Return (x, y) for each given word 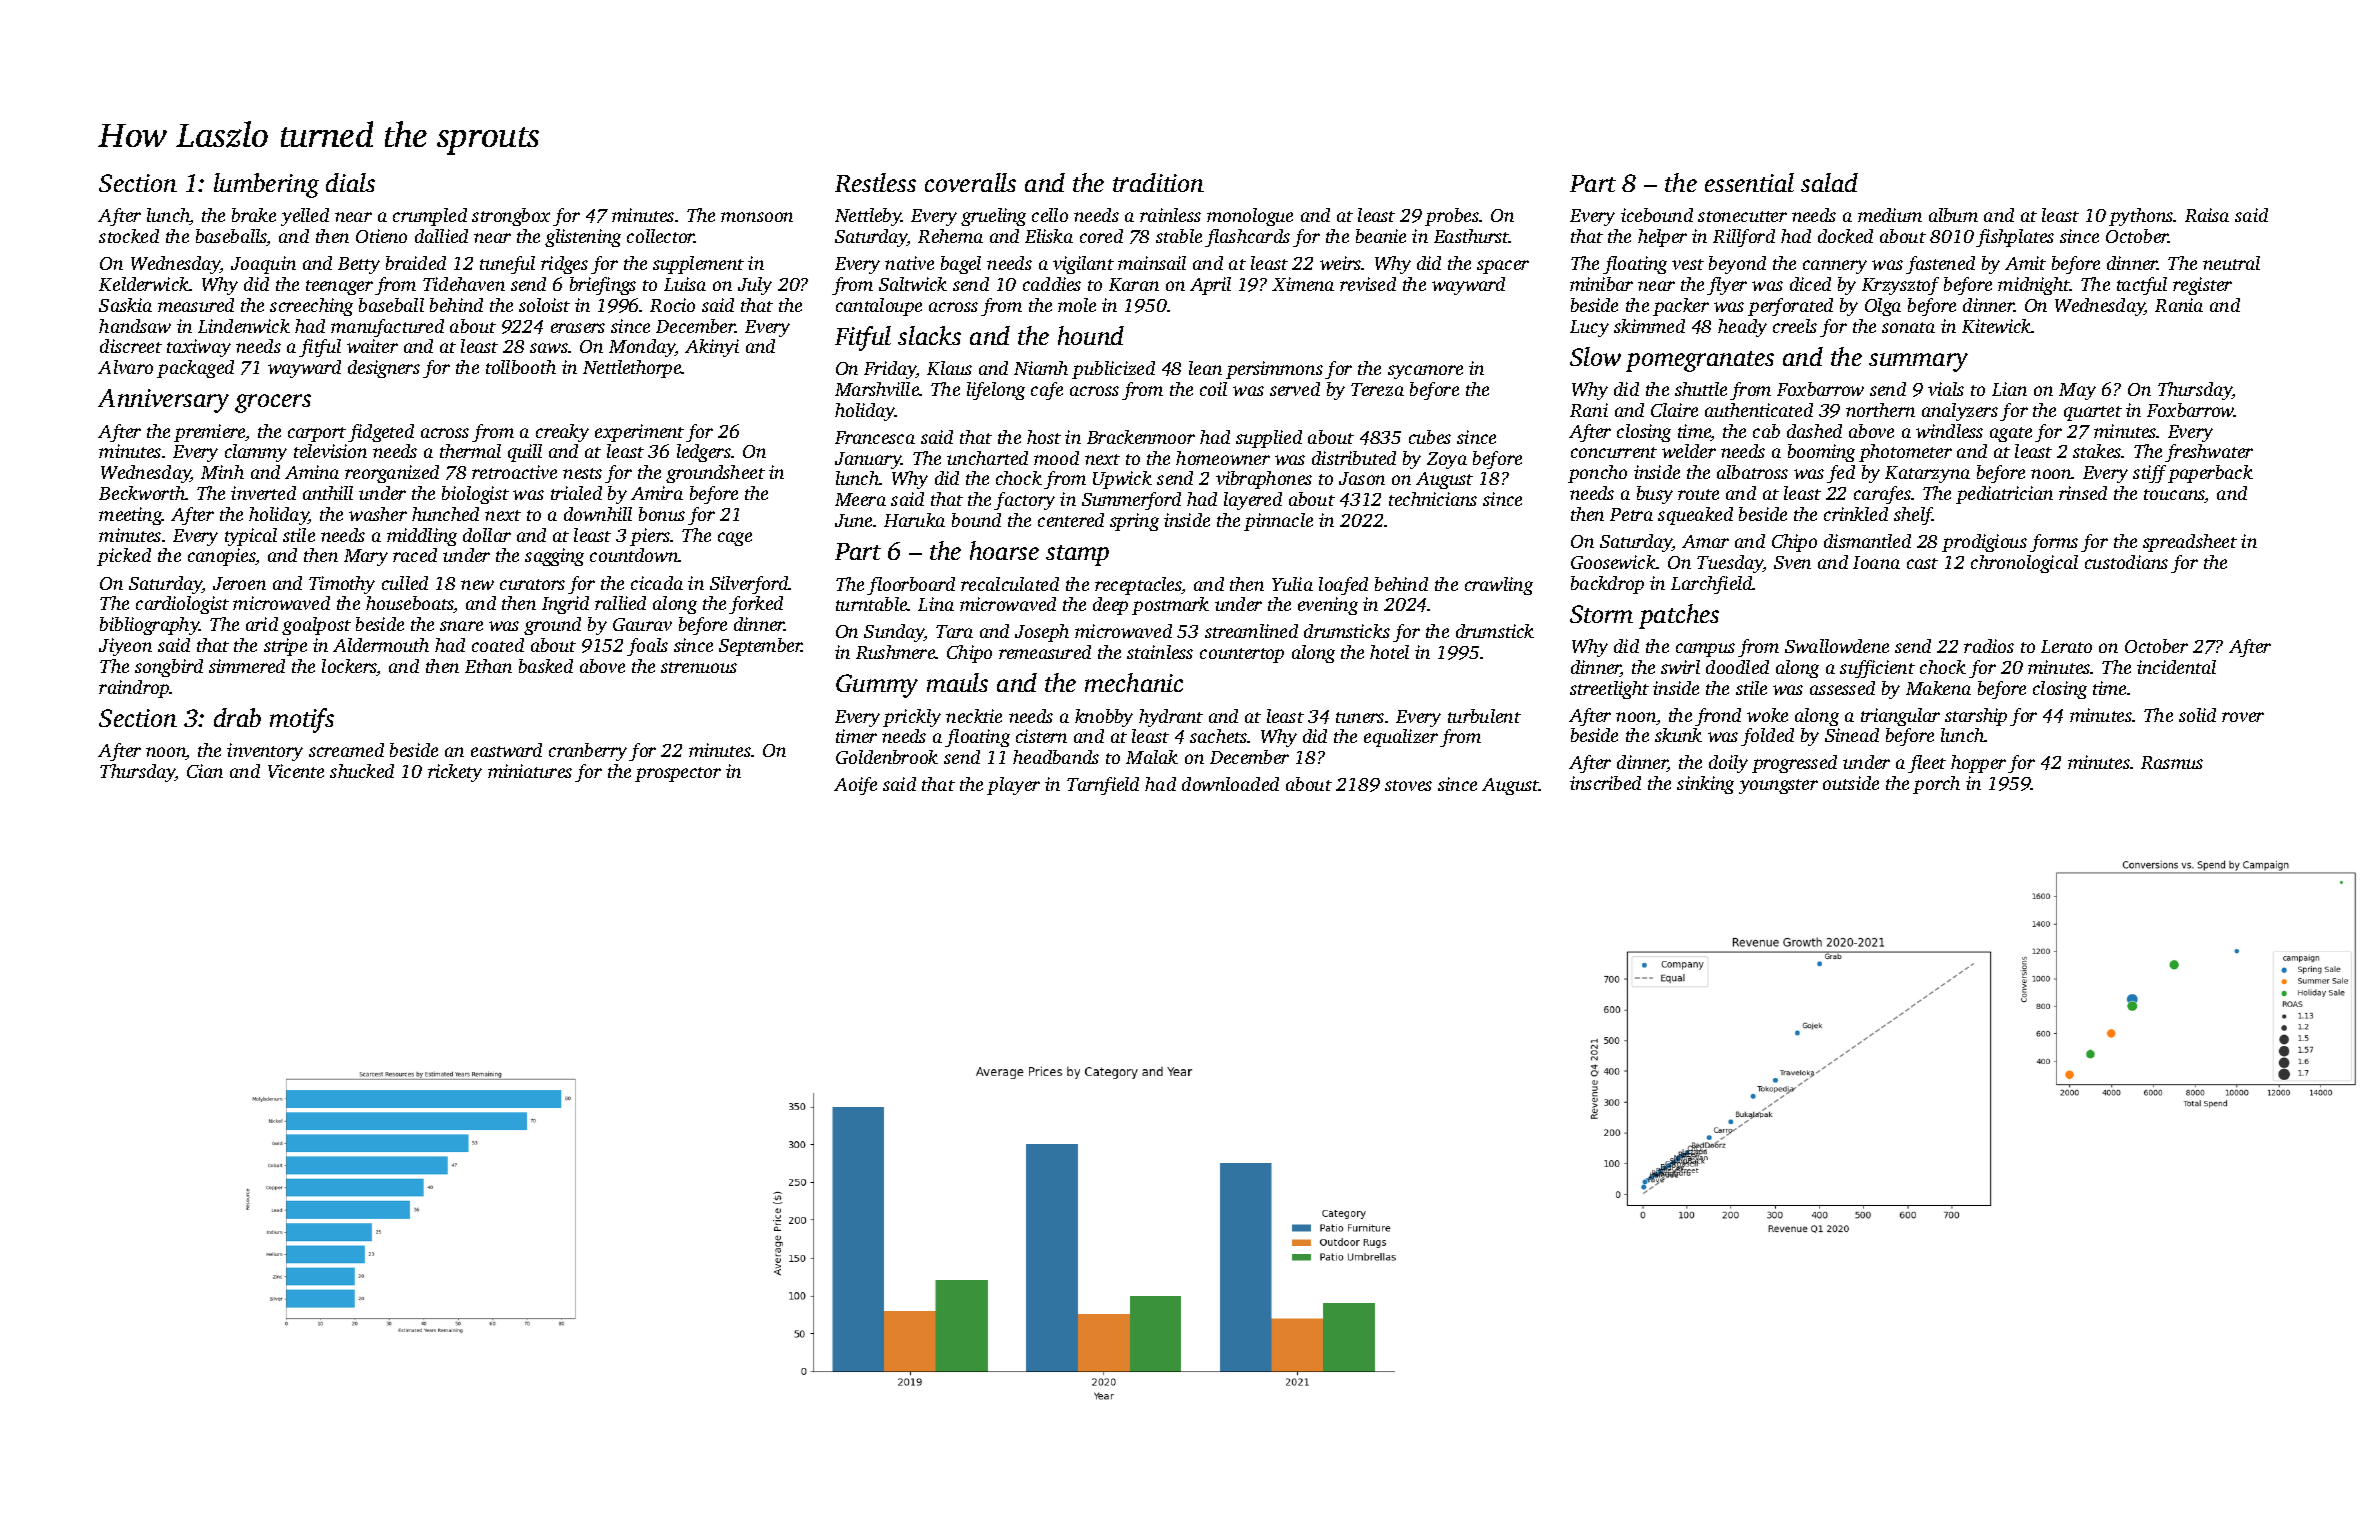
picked (124, 557)
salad (1829, 182)
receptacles (1138, 586)
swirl (1680, 667)
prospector (678, 774)
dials (350, 182)
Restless (875, 182)
